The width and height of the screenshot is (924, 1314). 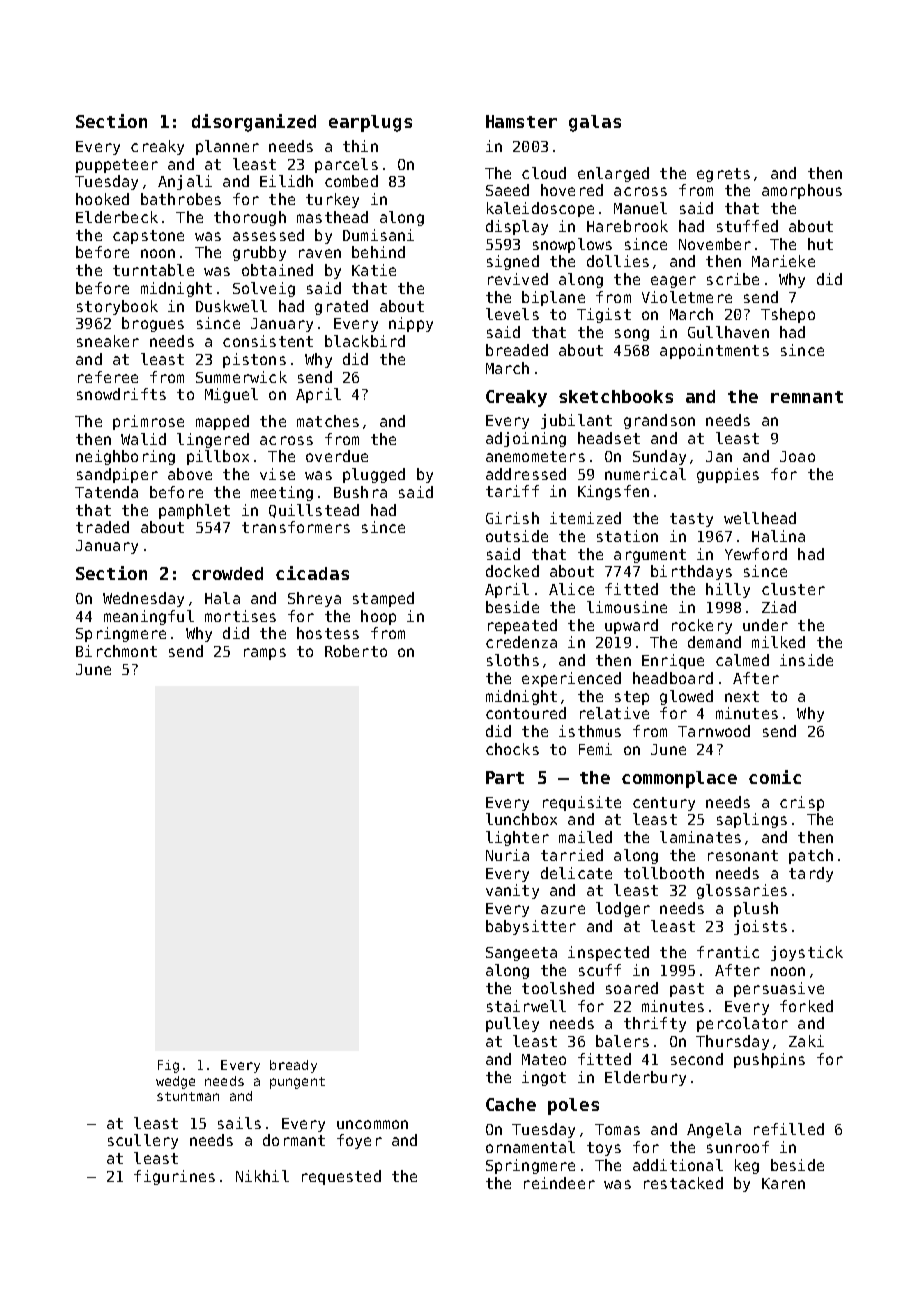 What do you see at coordinates (728, 332) in the screenshot?
I see `Gullhaven` at bounding box center [728, 332].
